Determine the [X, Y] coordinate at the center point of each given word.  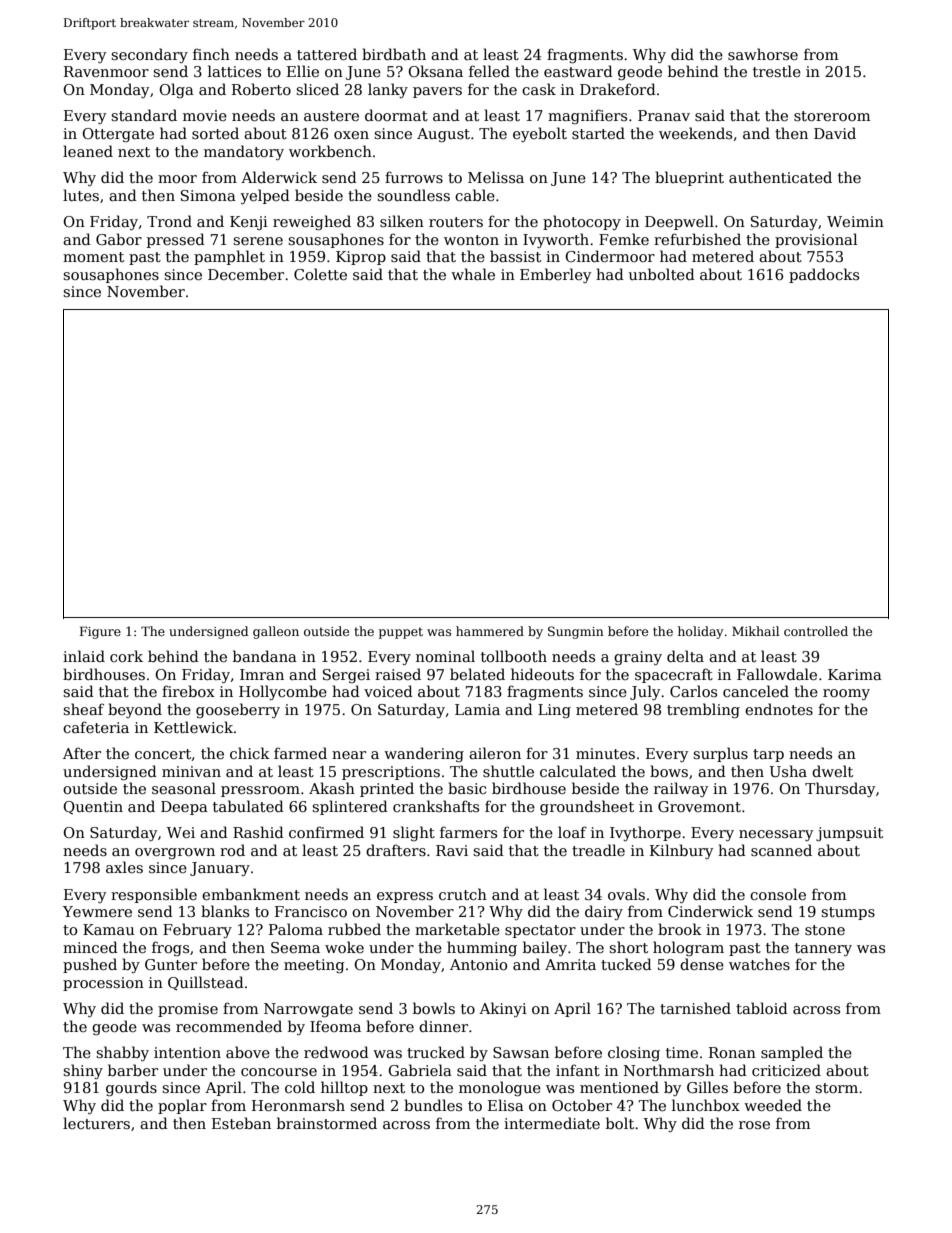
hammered [490, 631]
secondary [149, 55]
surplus [720, 754]
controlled [816, 631]
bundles [433, 1105]
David [835, 133]
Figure [100, 632]
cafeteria [96, 727]
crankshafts [436, 806]
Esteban [241, 1123]
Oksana [435, 71]
